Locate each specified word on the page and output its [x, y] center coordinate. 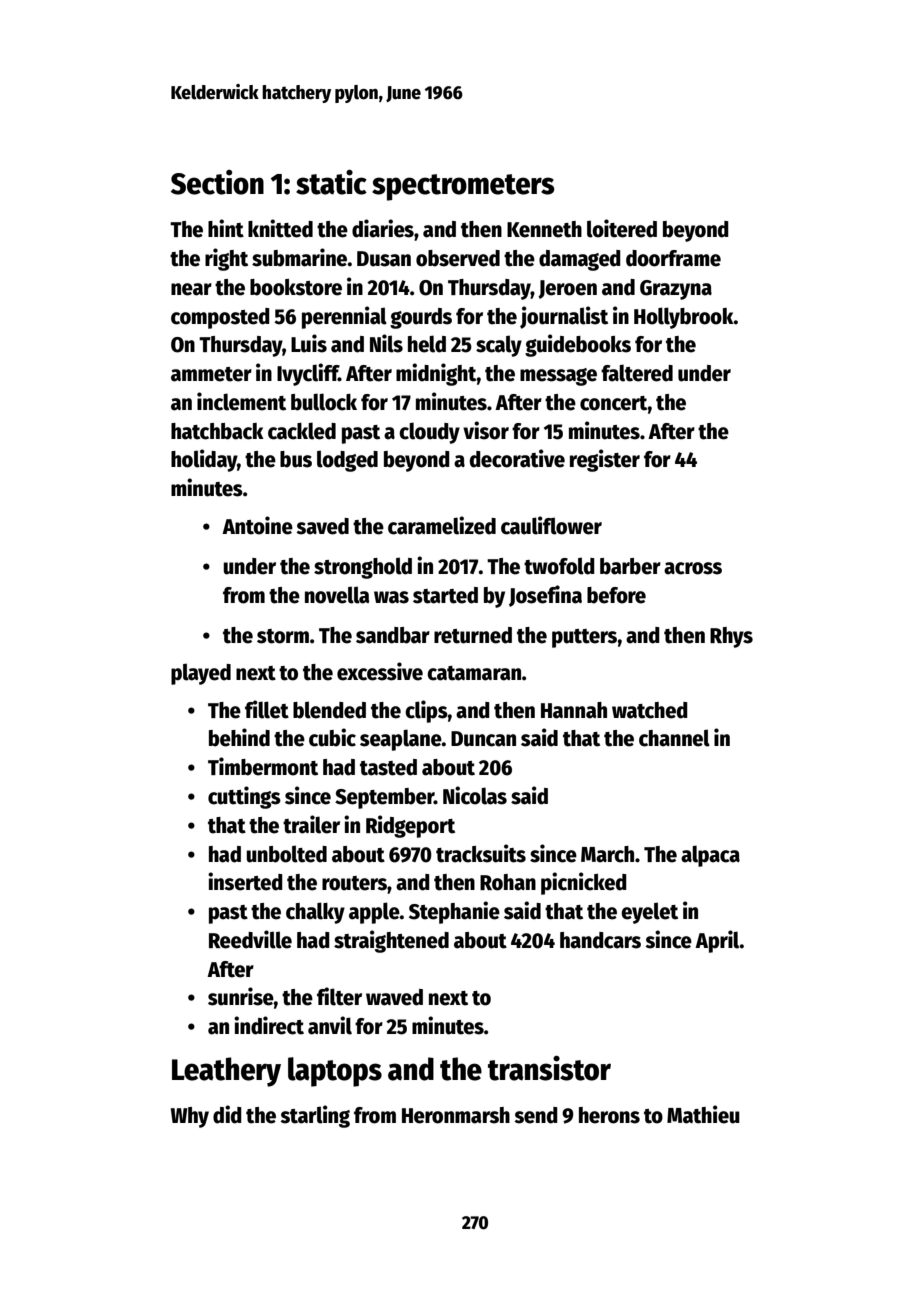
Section [217, 182]
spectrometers [463, 187]
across [693, 568]
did [227, 1114]
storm [283, 636]
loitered [622, 228]
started [445, 595]
